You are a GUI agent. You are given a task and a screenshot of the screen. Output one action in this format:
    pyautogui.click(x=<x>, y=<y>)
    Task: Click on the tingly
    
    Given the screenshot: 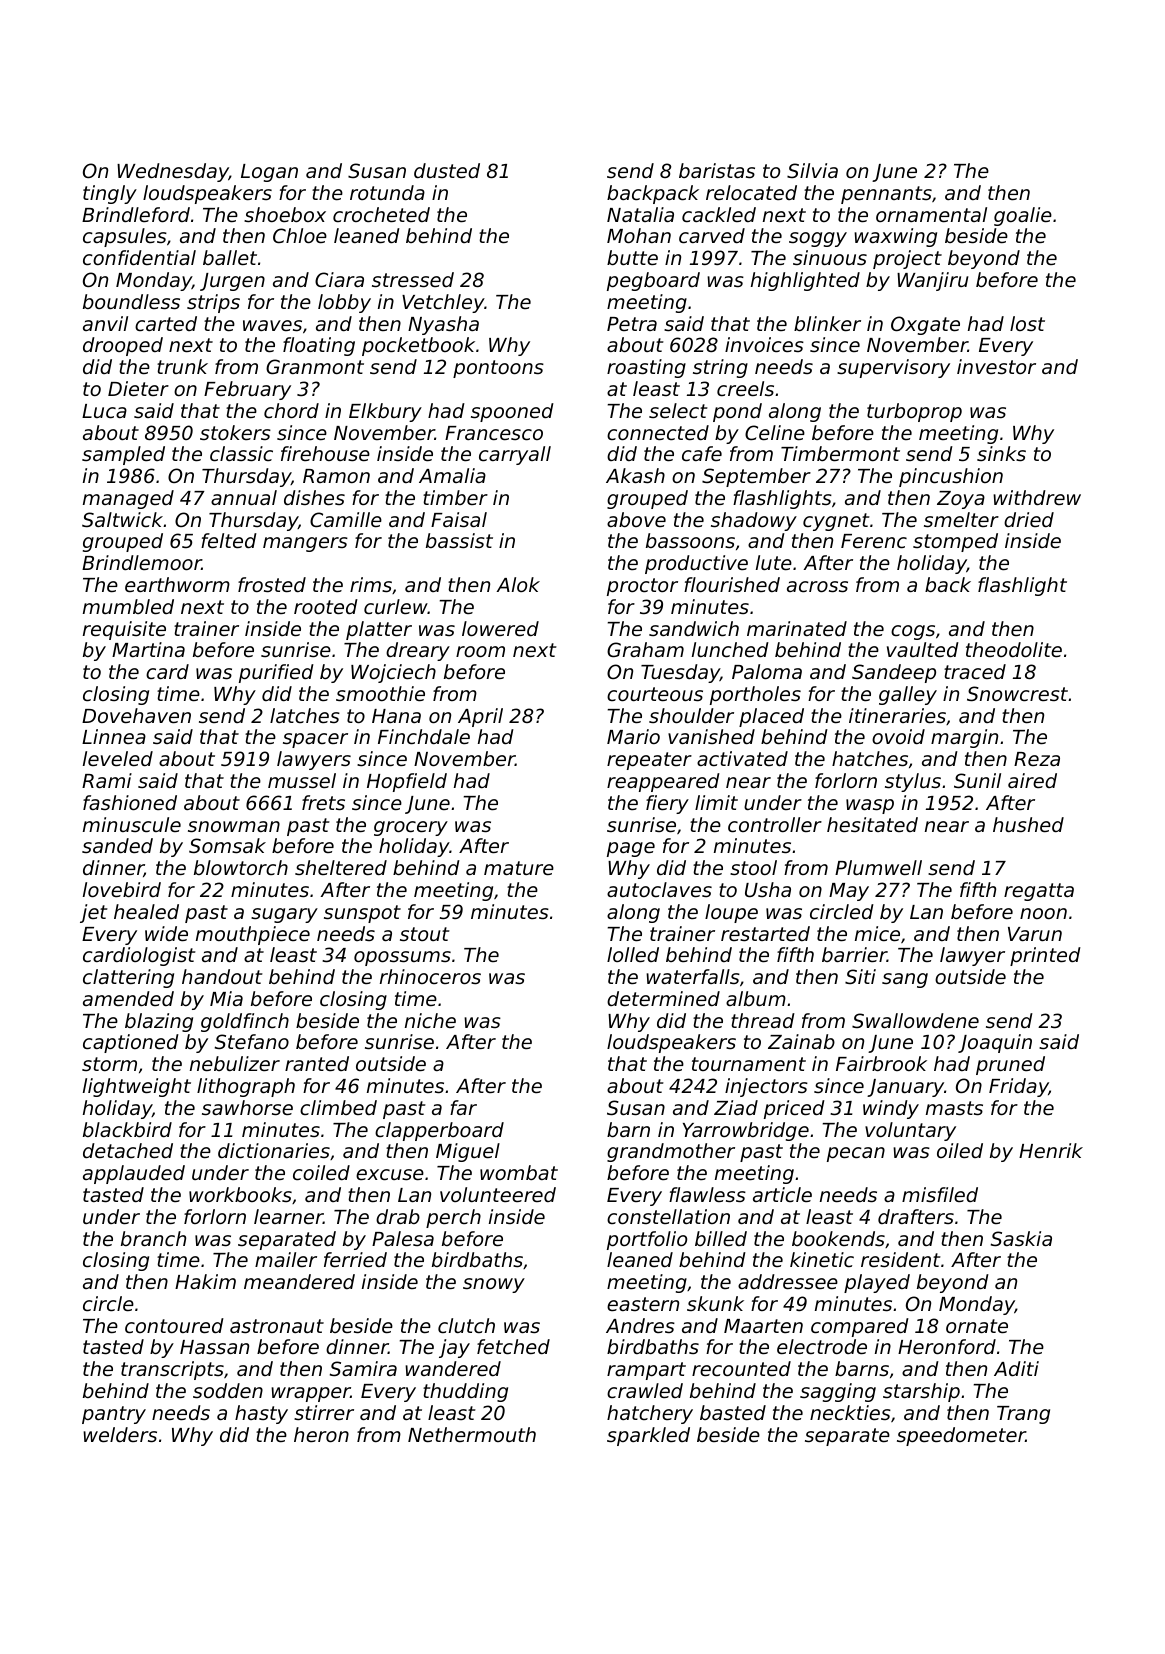 What is the action you would take?
    pyautogui.click(x=110, y=194)
